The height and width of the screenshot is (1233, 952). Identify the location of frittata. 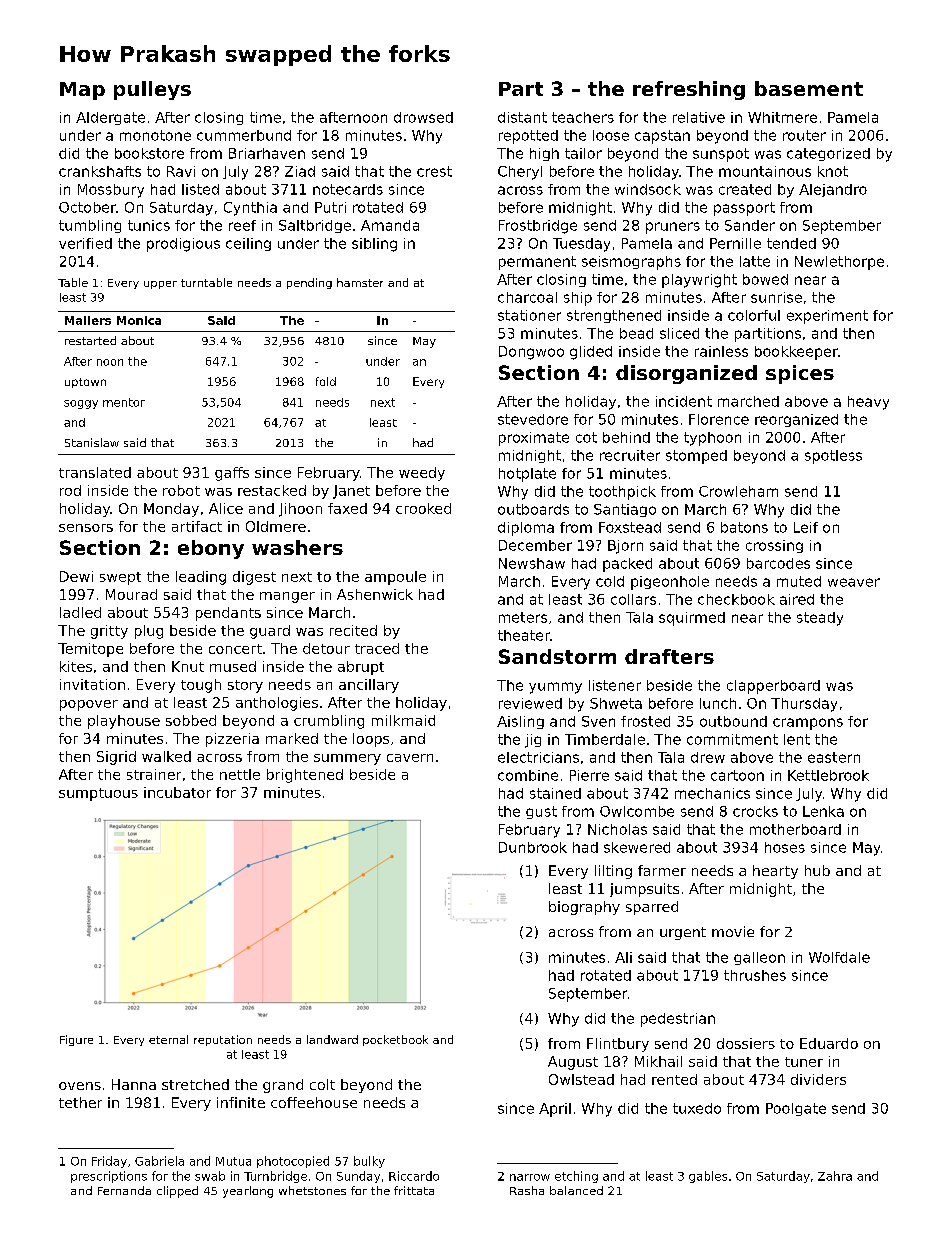
(414, 1190).
